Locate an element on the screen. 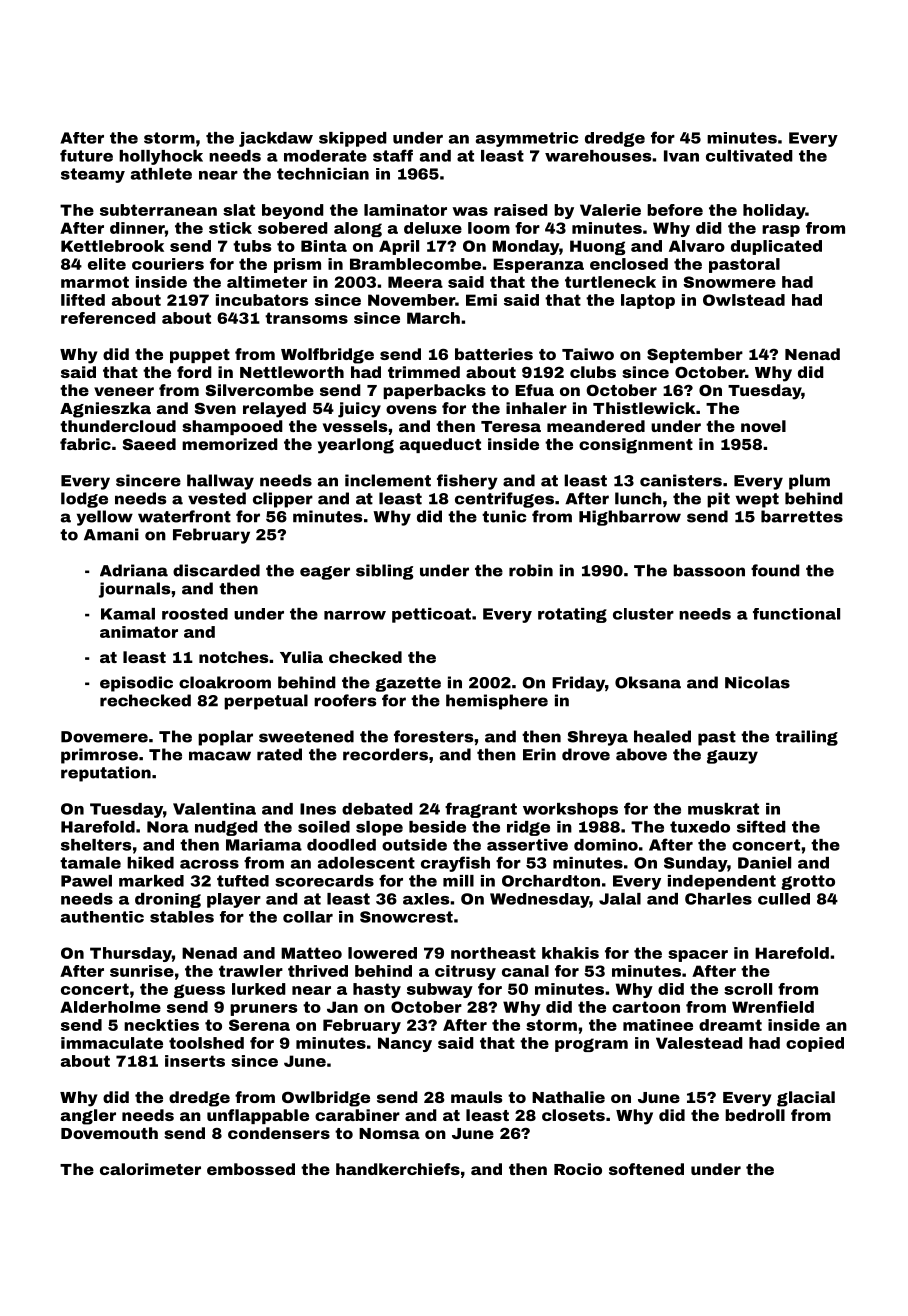 Image resolution: width=908 pixels, height=1316 pixels. Owlstead is located at coordinates (744, 300).
